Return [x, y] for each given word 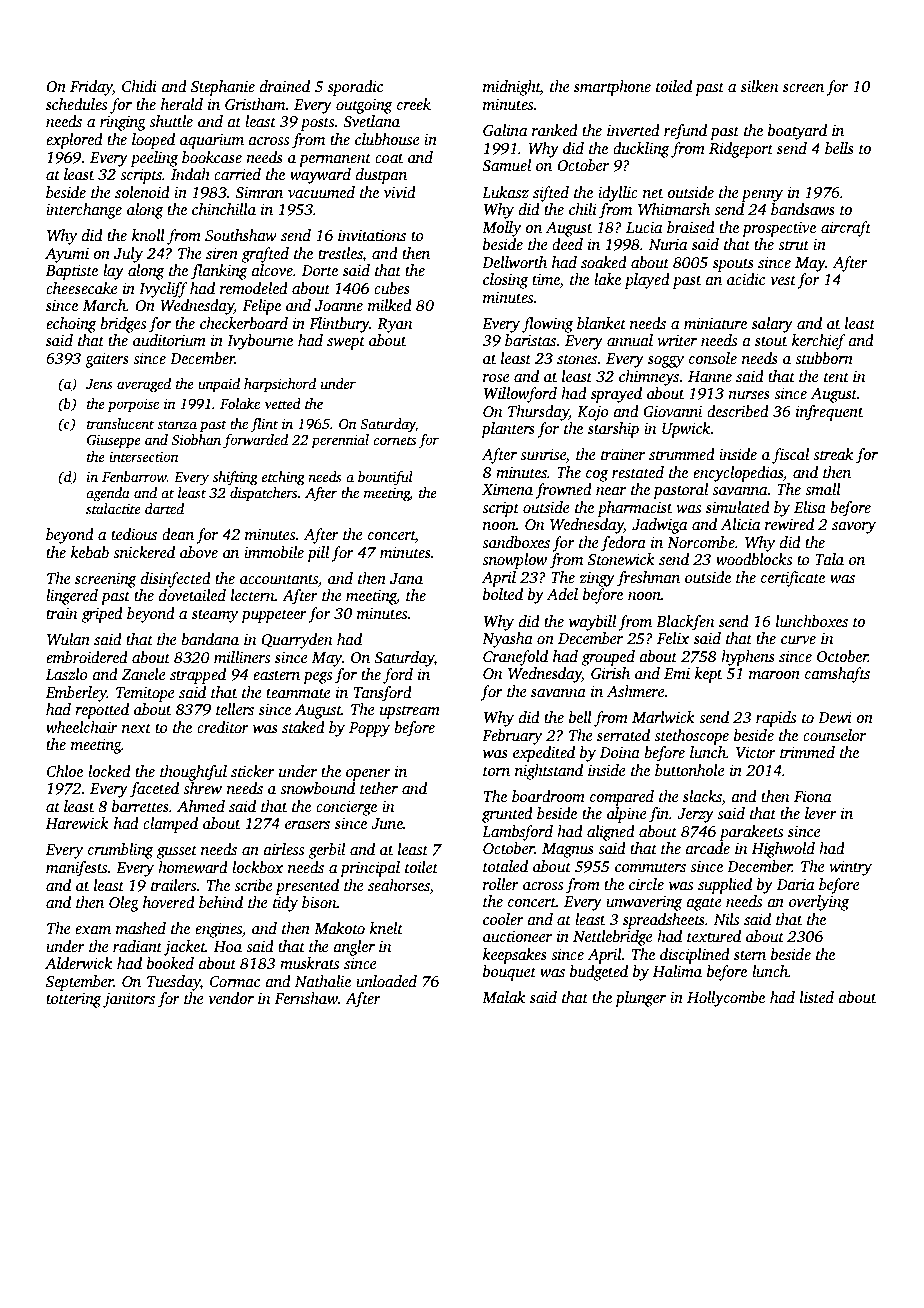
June [387, 824]
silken [760, 86]
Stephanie [223, 88]
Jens [99, 384]
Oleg [124, 904]
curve [798, 640]
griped [102, 615]
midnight [512, 88]
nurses [749, 395]
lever [821, 813]
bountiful [385, 478]
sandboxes [516, 542]
